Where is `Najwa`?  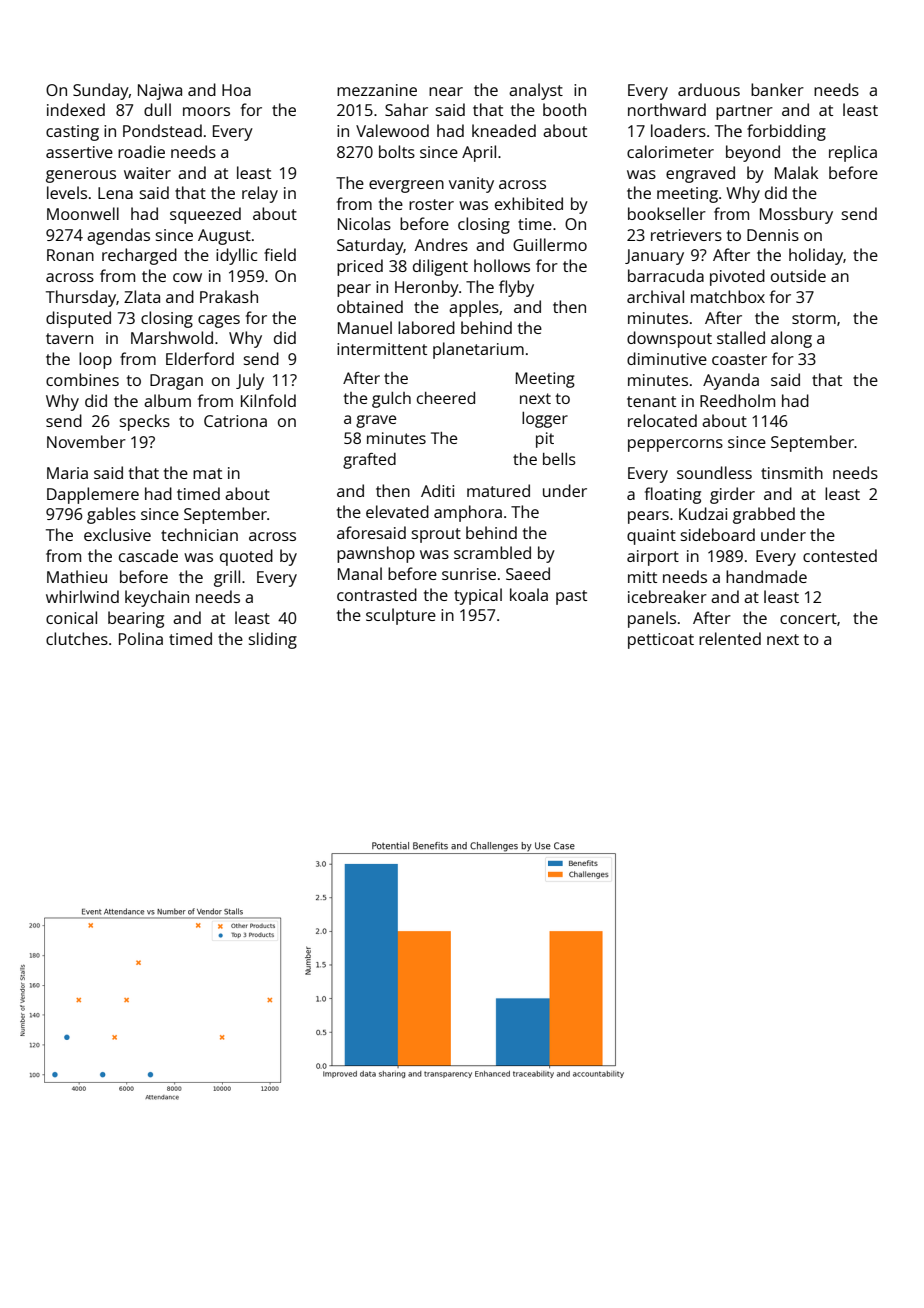 Najwa is located at coordinates (160, 92).
